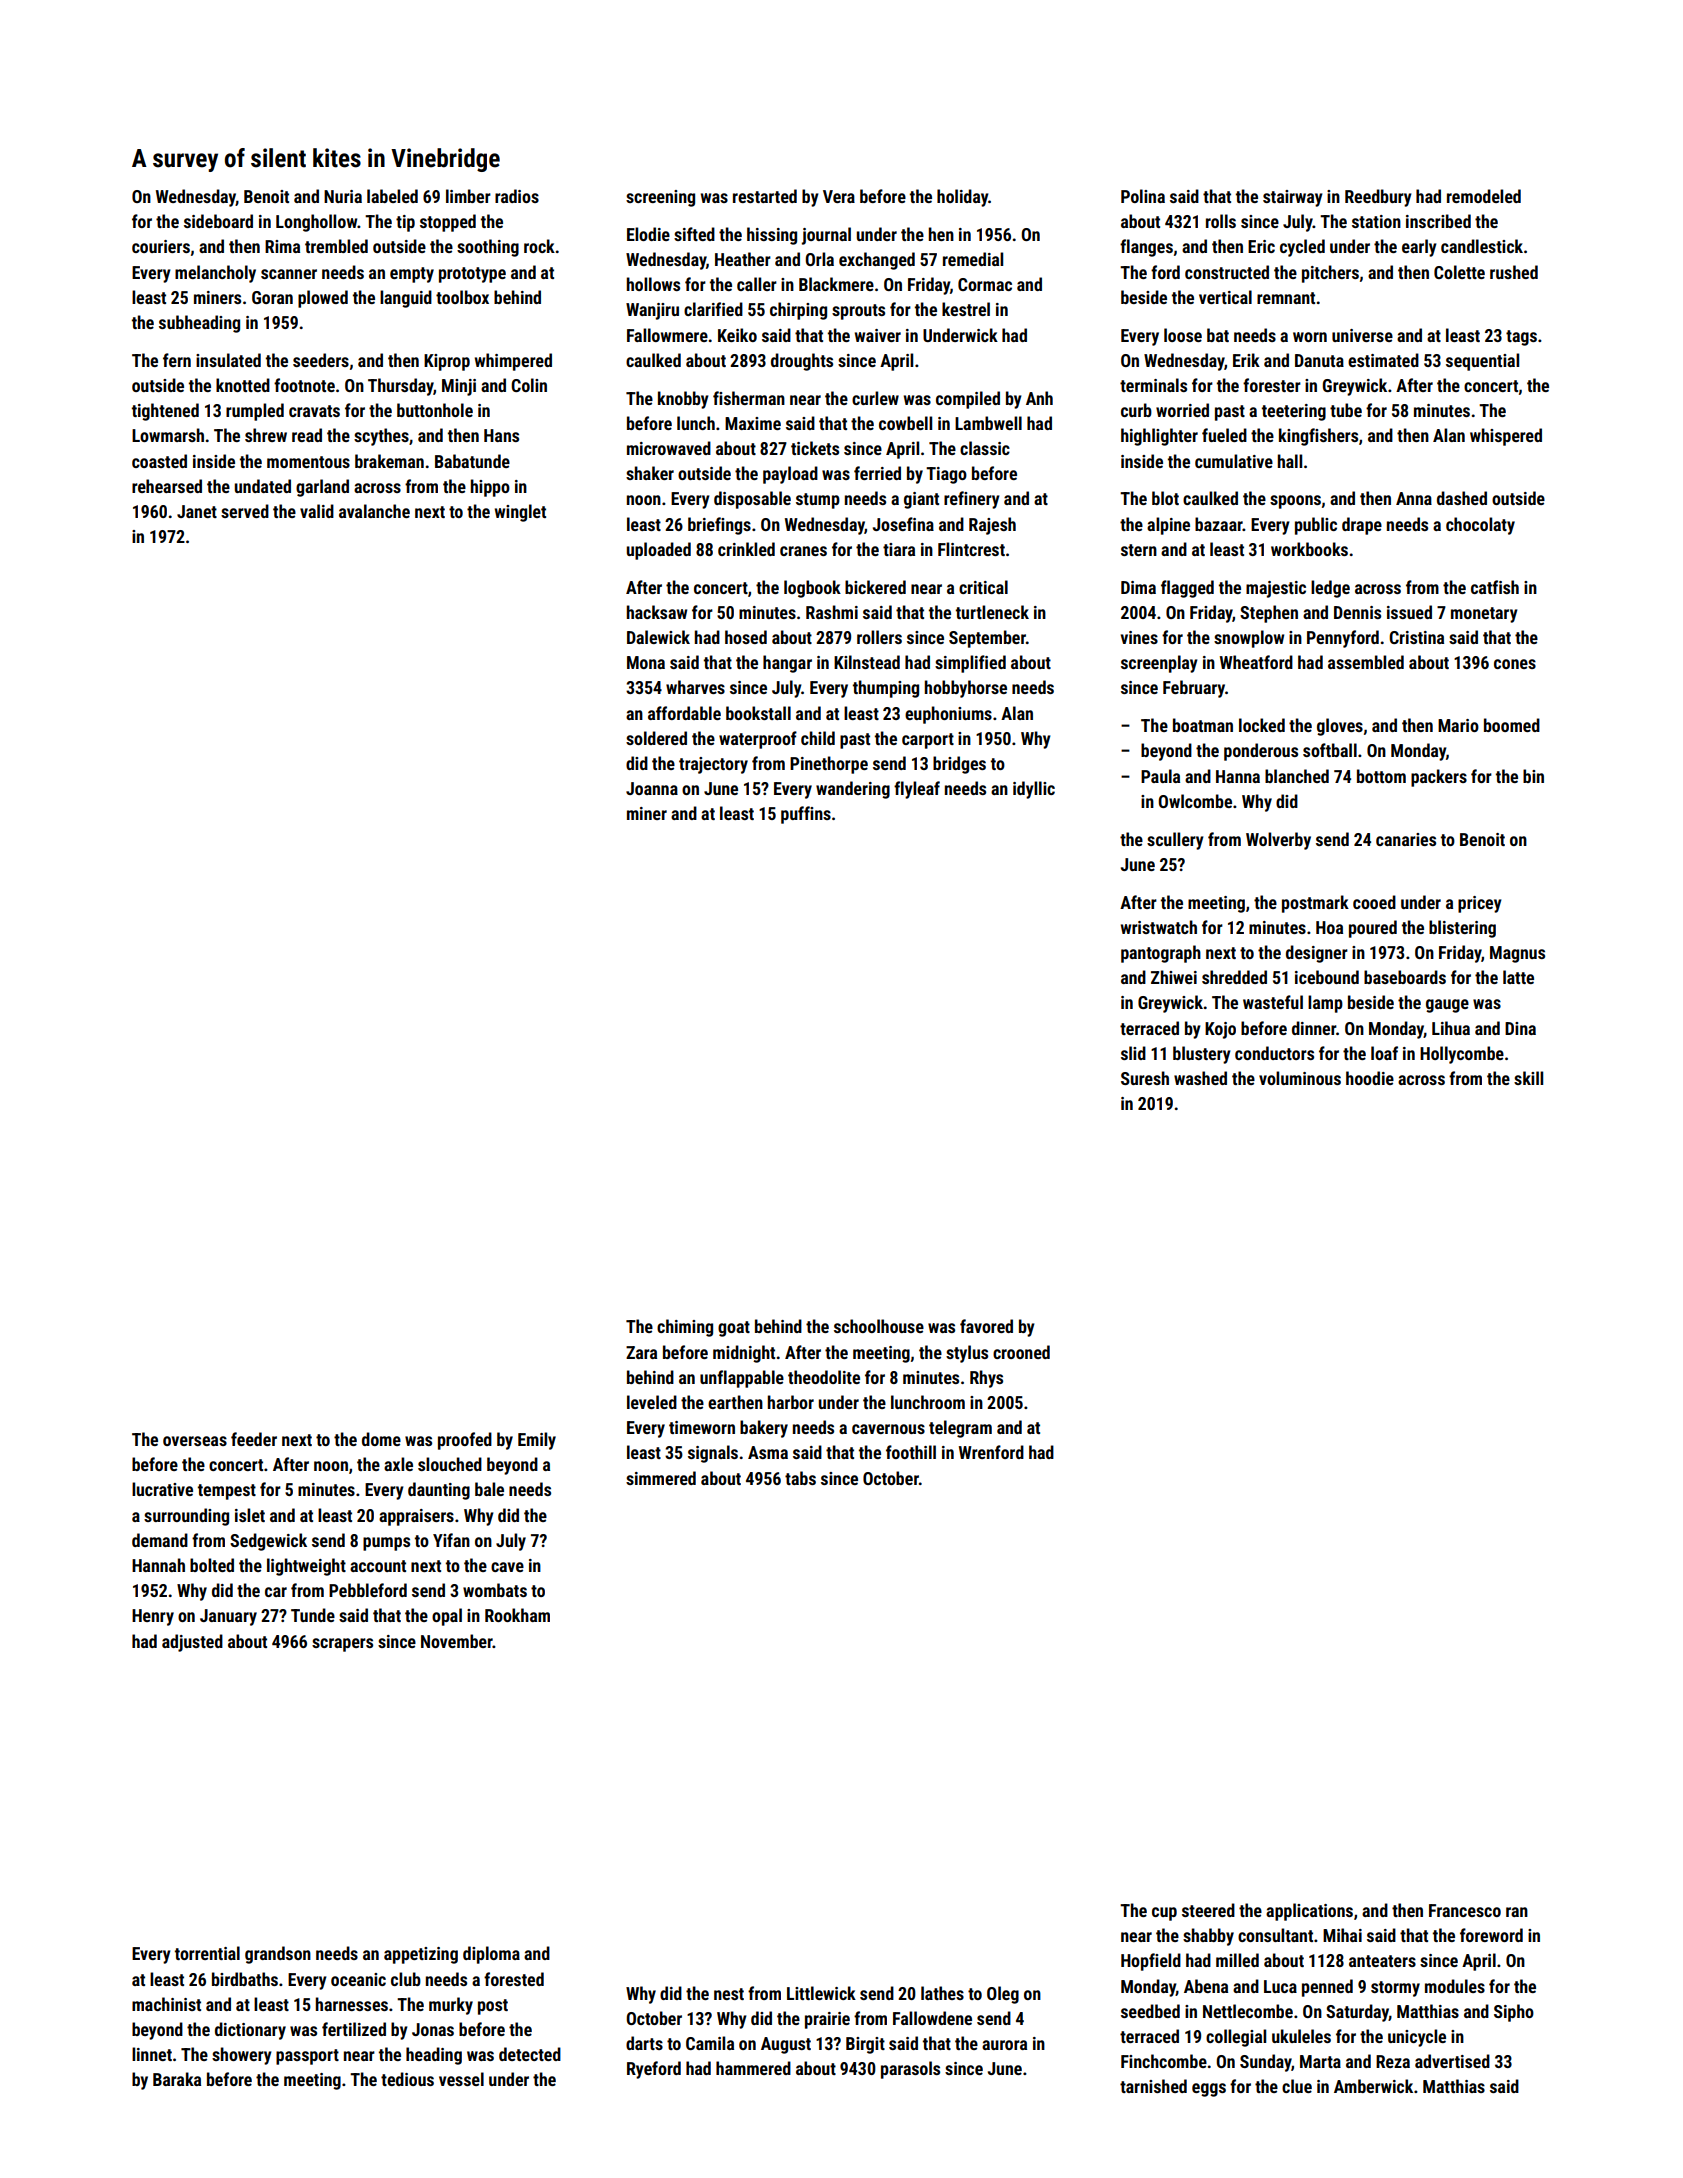 This screenshot has width=1683, height=2178. What do you see at coordinates (386, 1544) in the screenshot?
I see `pumps` at bounding box center [386, 1544].
